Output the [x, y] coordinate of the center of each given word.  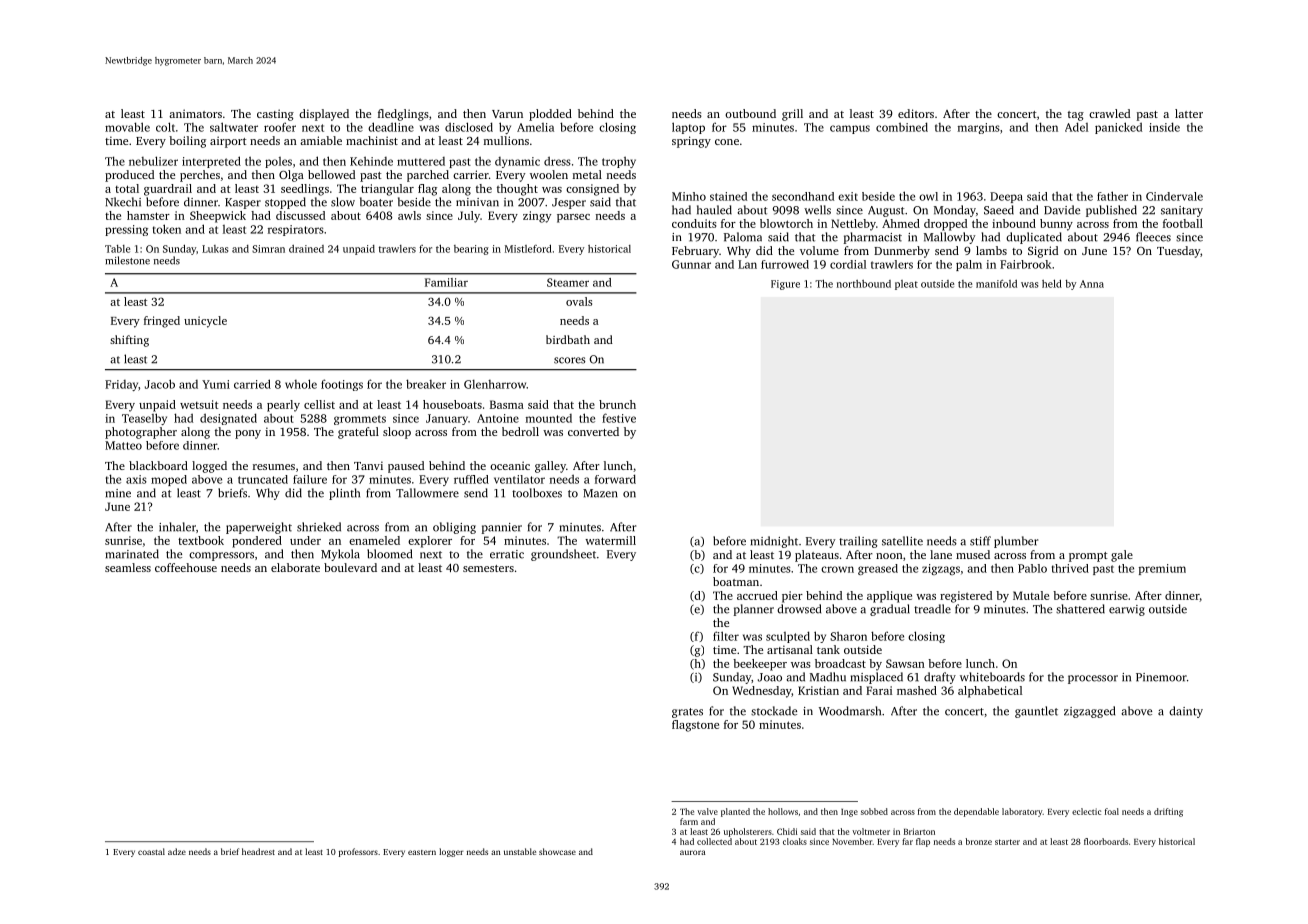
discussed [300, 215]
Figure [785, 285]
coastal [151, 851]
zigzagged [1089, 712]
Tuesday [1178, 252]
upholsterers [748, 832]
